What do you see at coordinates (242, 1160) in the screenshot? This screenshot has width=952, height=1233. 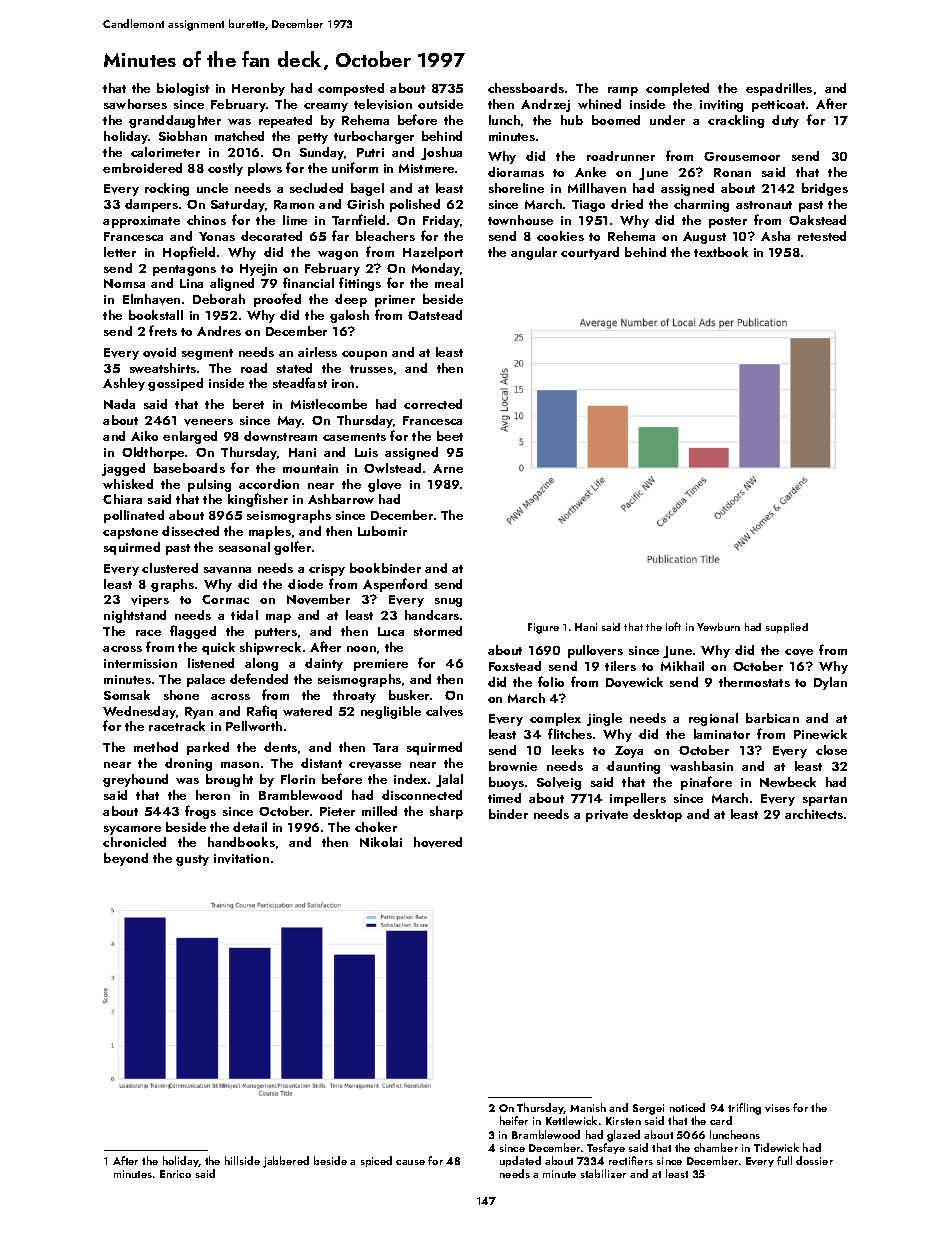 I see `hillside` at bounding box center [242, 1160].
